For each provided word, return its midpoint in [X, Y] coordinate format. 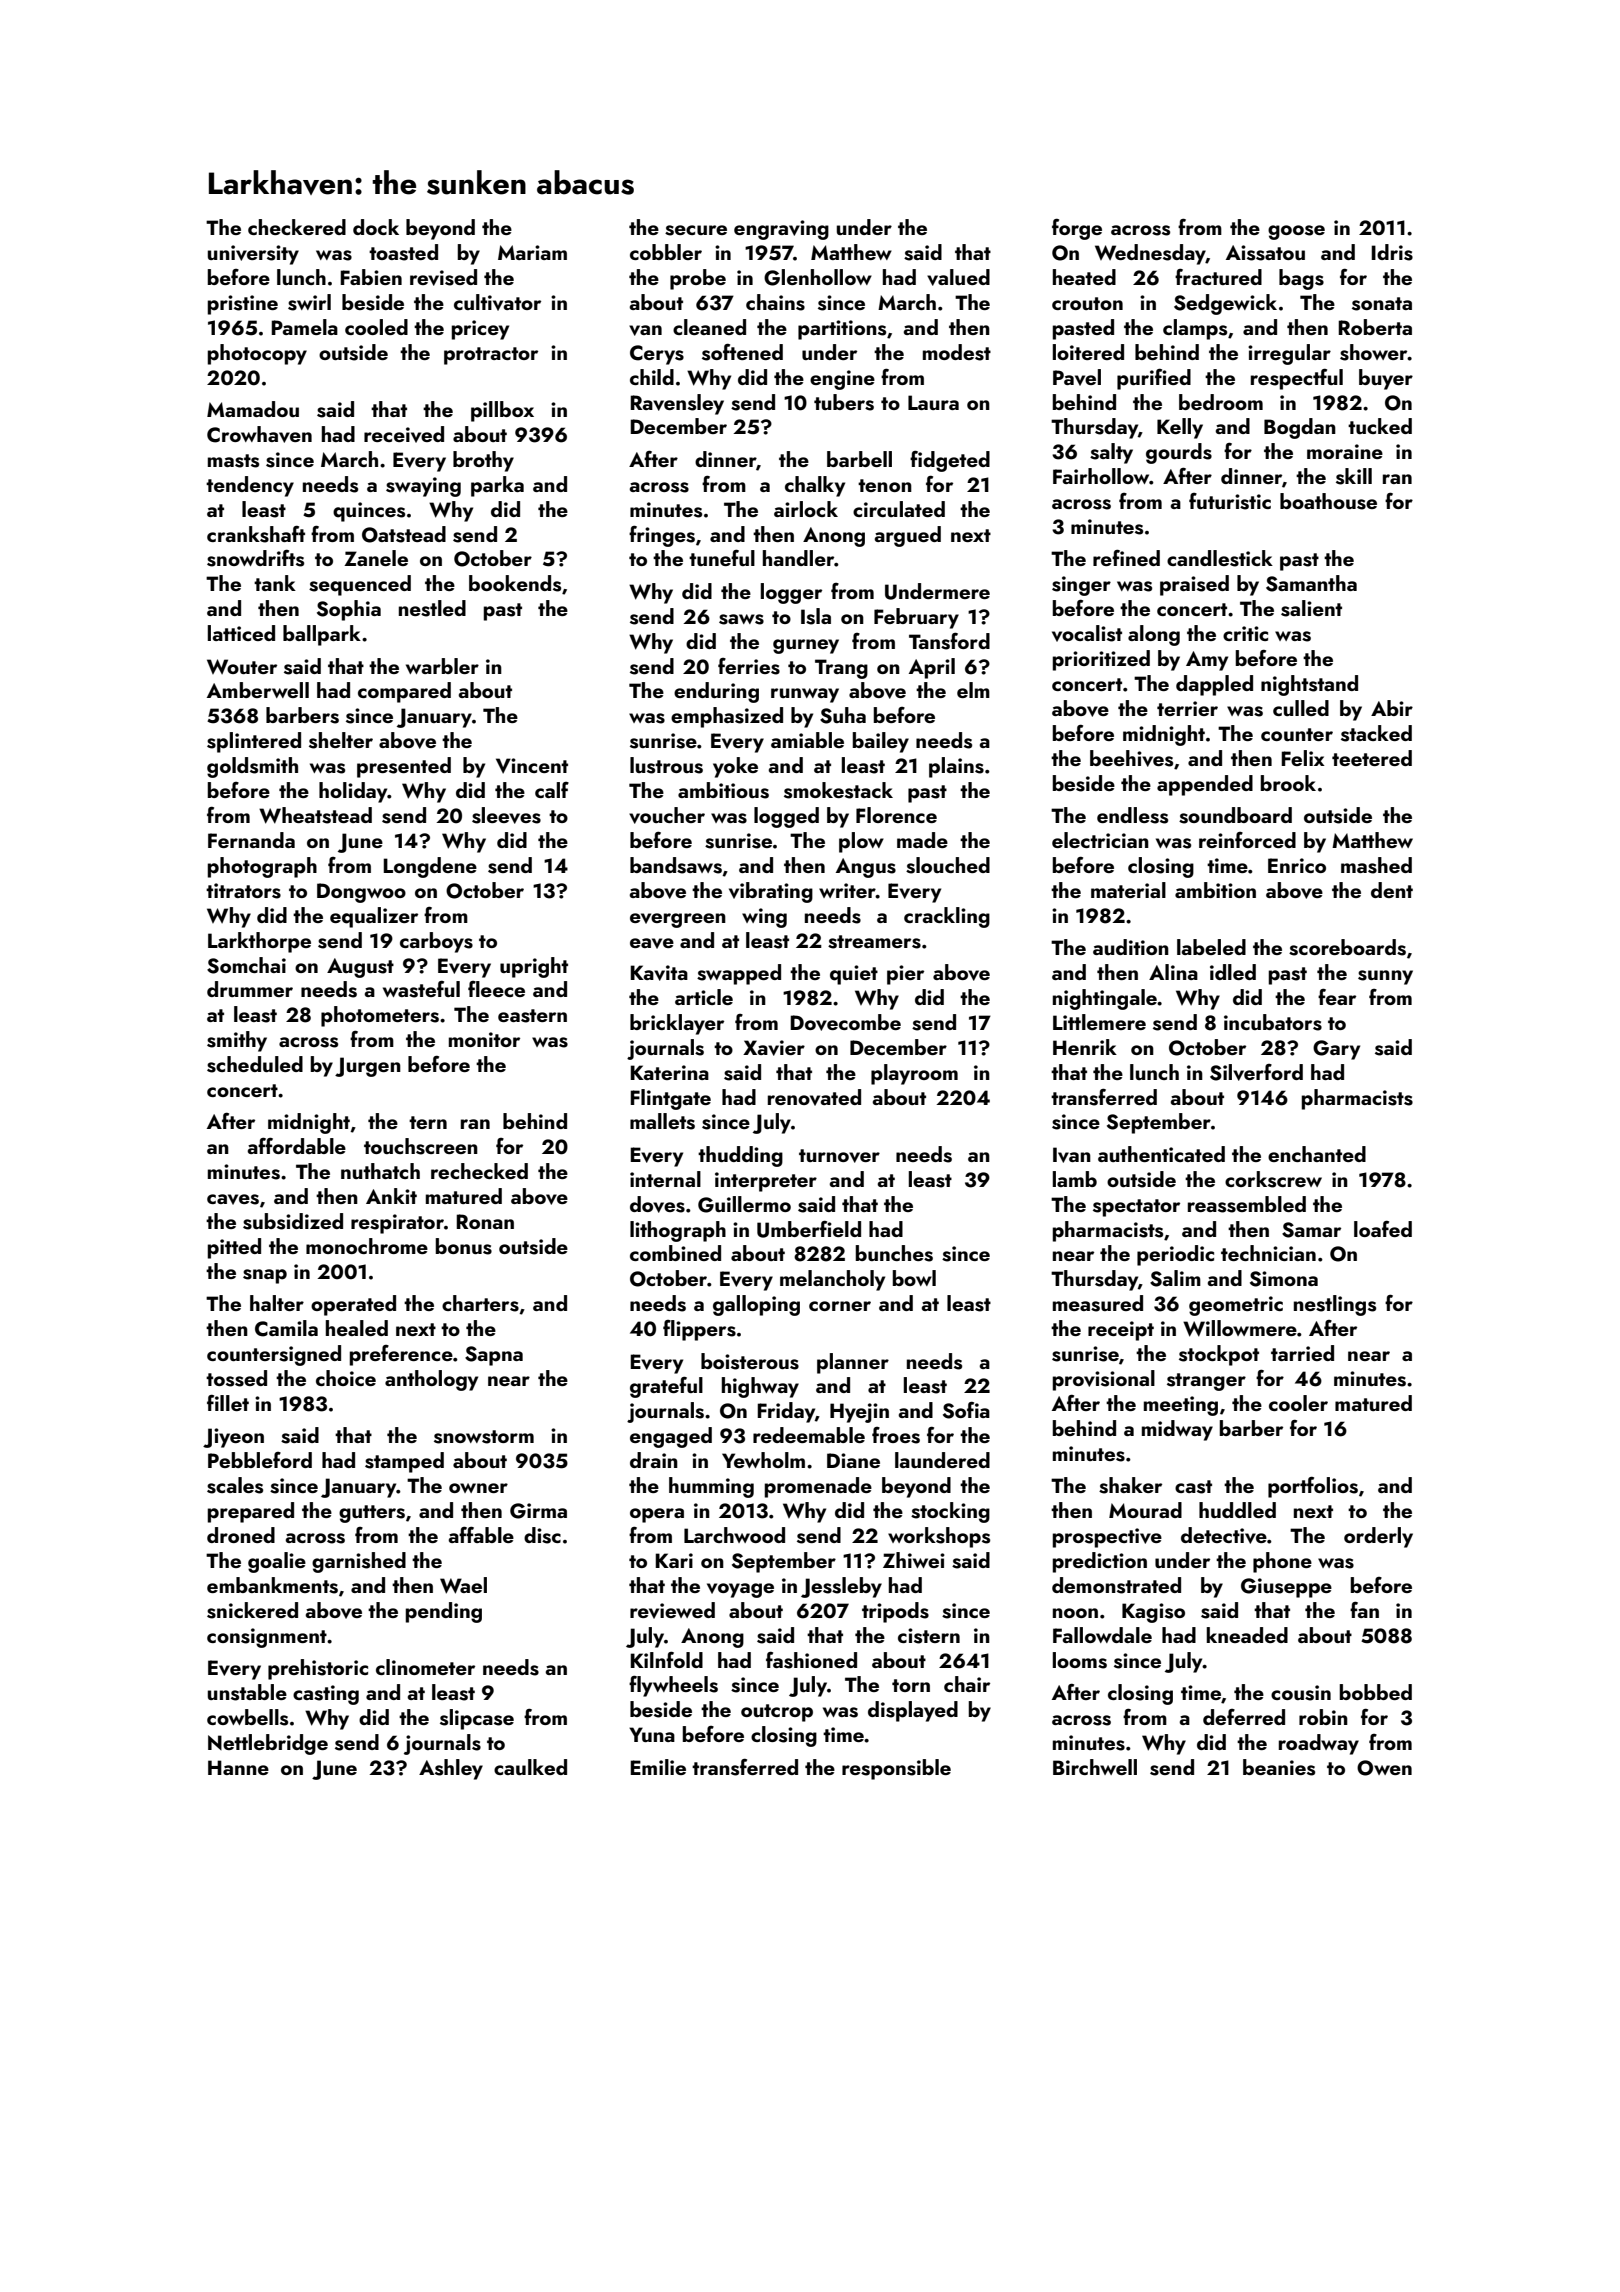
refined [1126, 557]
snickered [252, 1610]
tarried [1302, 1353]
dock [376, 227]
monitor [484, 1039]
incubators [1273, 1022]
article [704, 997]
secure [696, 230]
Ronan [485, 1221]
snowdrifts [255, 558]
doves [657, 1204]
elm [973, 690]
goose [1296, 232]
